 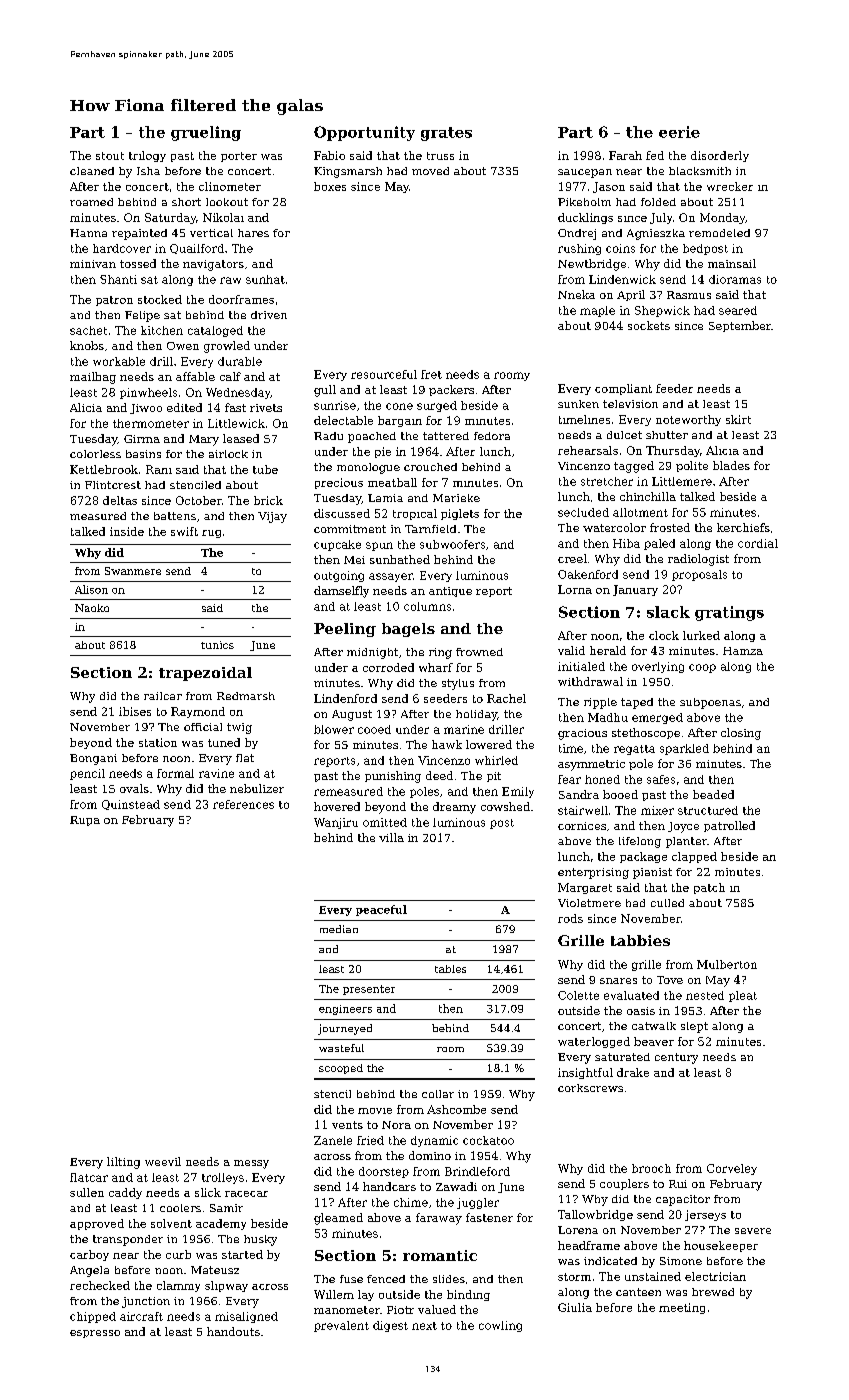 I want to click on moved, so click(x=430, y=171).
